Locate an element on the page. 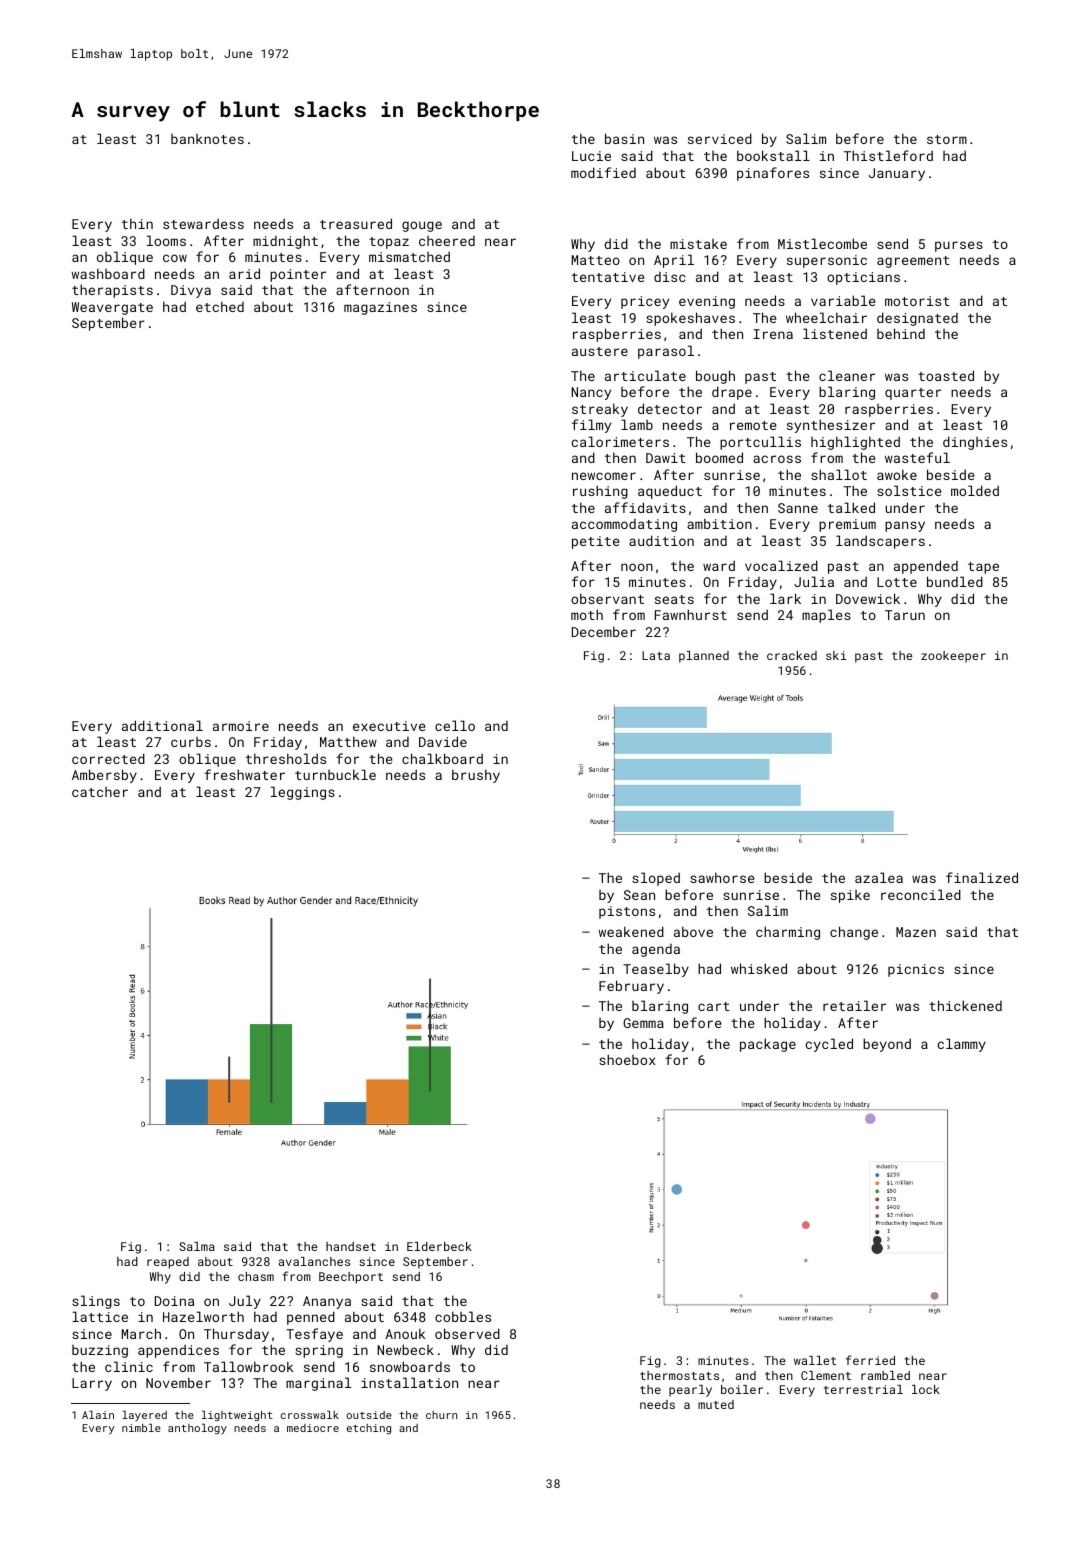 The height and width of the image is (1545, 1092). azalea is located at coordinates (879, 877).
